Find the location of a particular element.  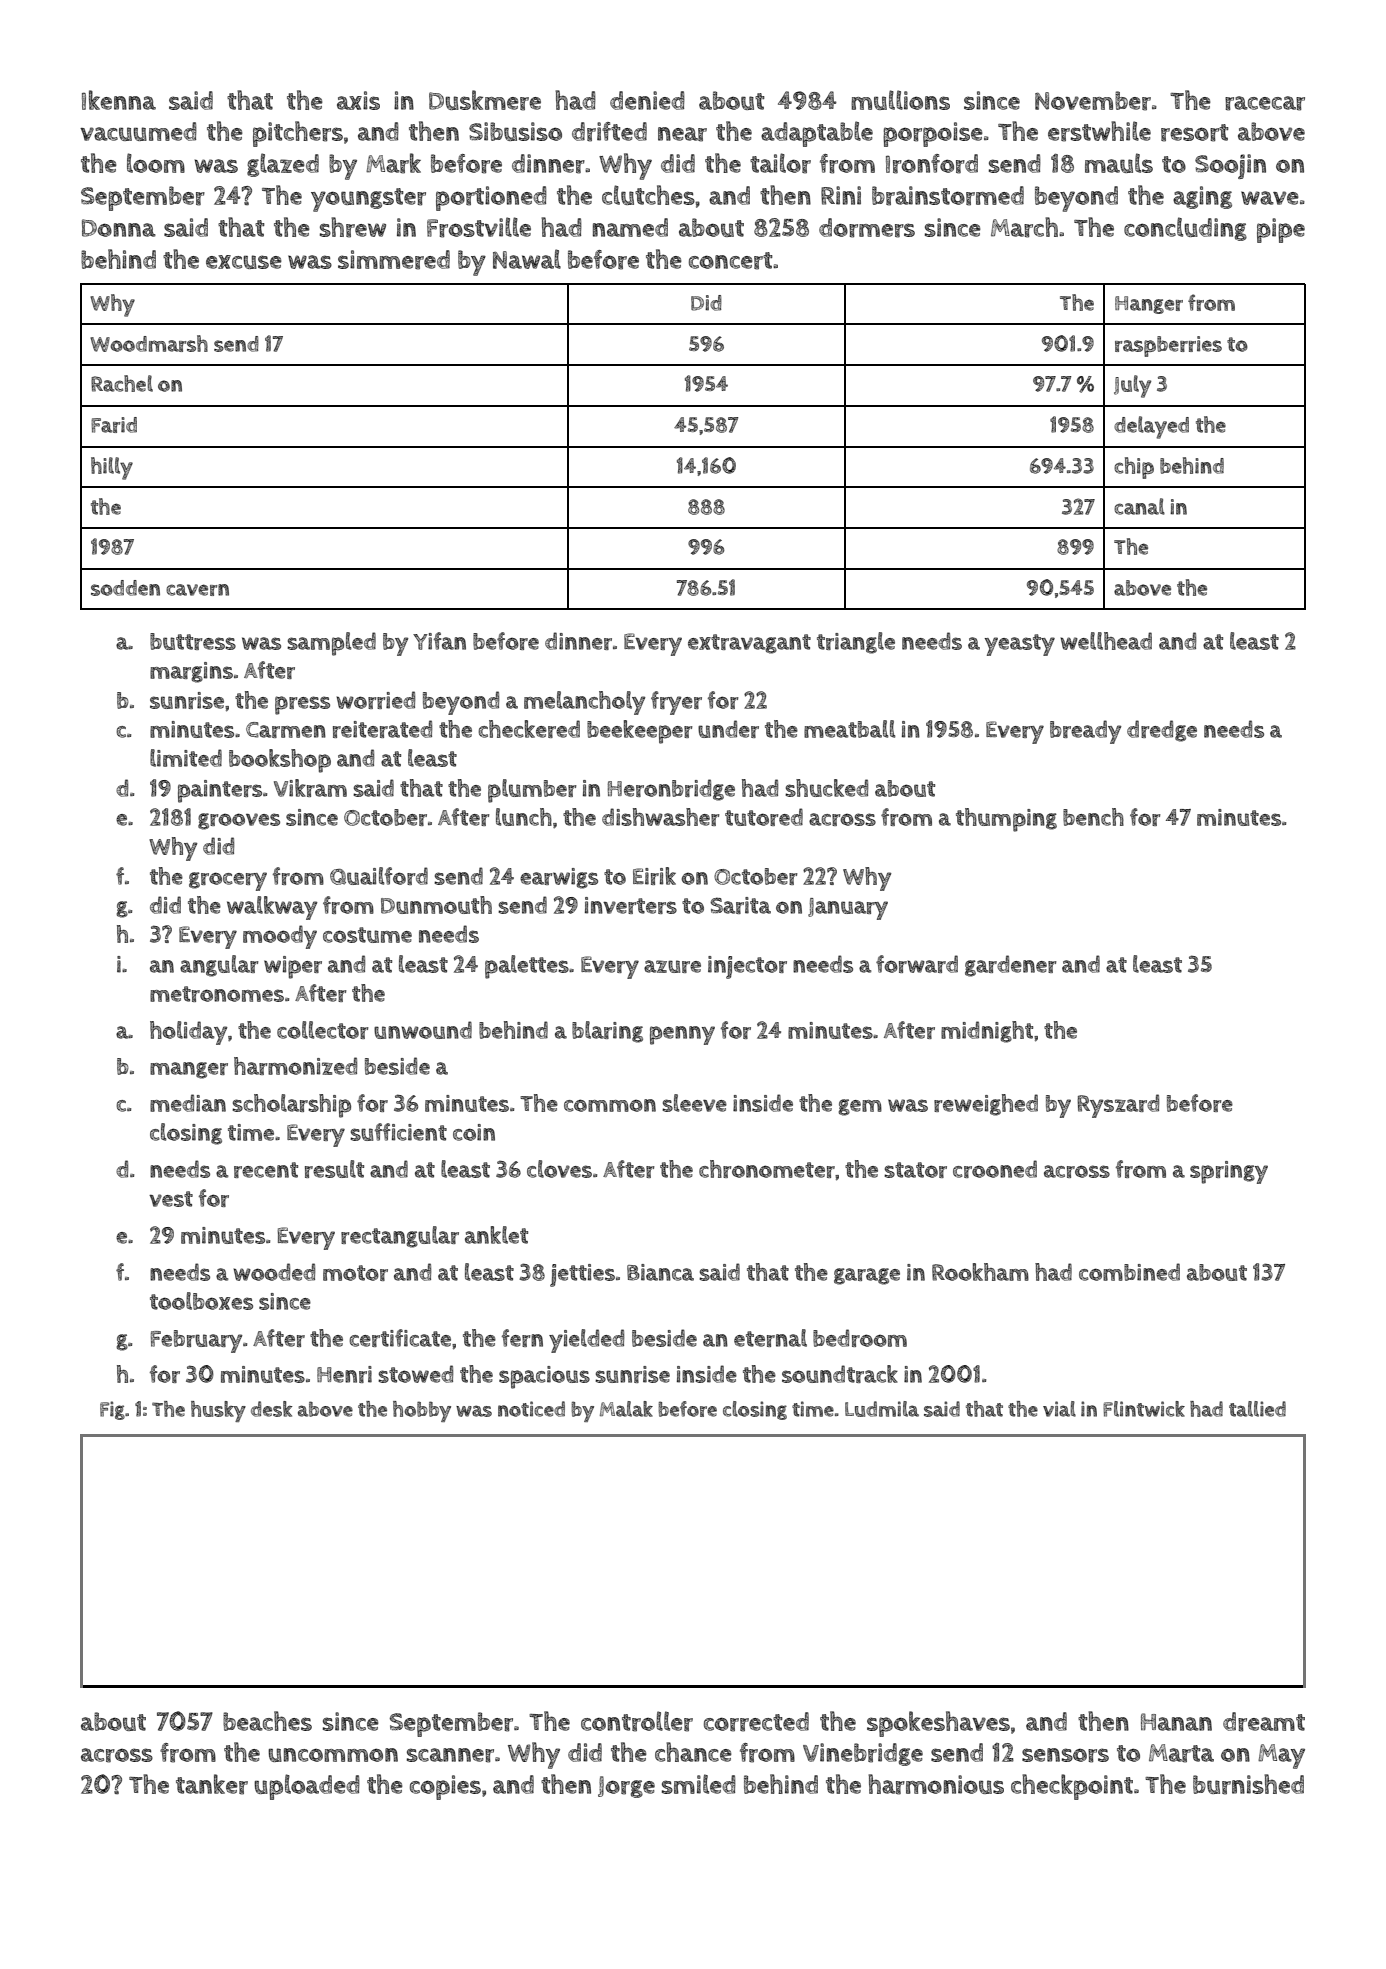

azure is located at coordinates (672, 966).
